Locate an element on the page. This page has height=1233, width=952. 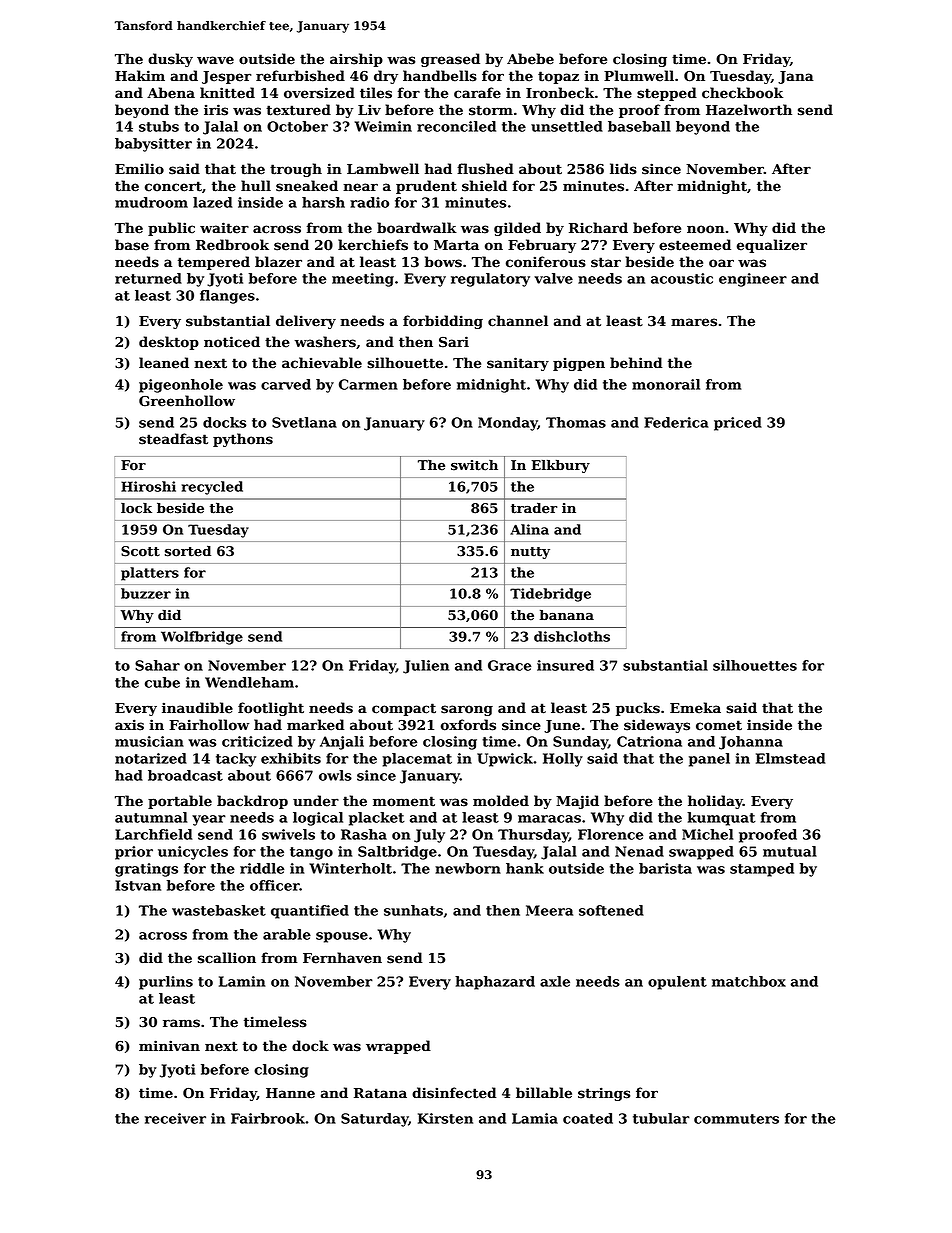
recycled is located at coordinates (212, 488).
